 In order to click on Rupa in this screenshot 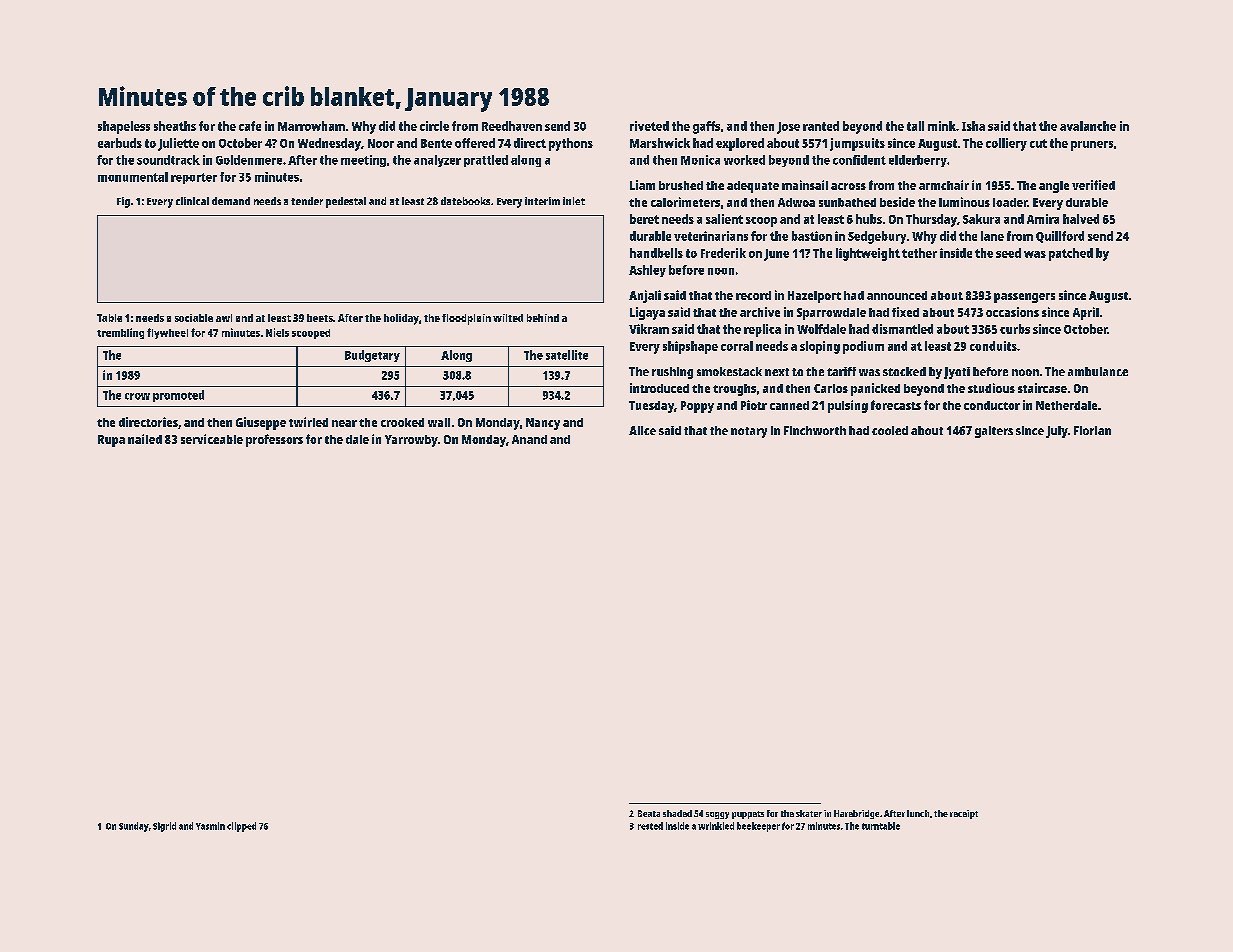, I will do `click(111, 441)`.
